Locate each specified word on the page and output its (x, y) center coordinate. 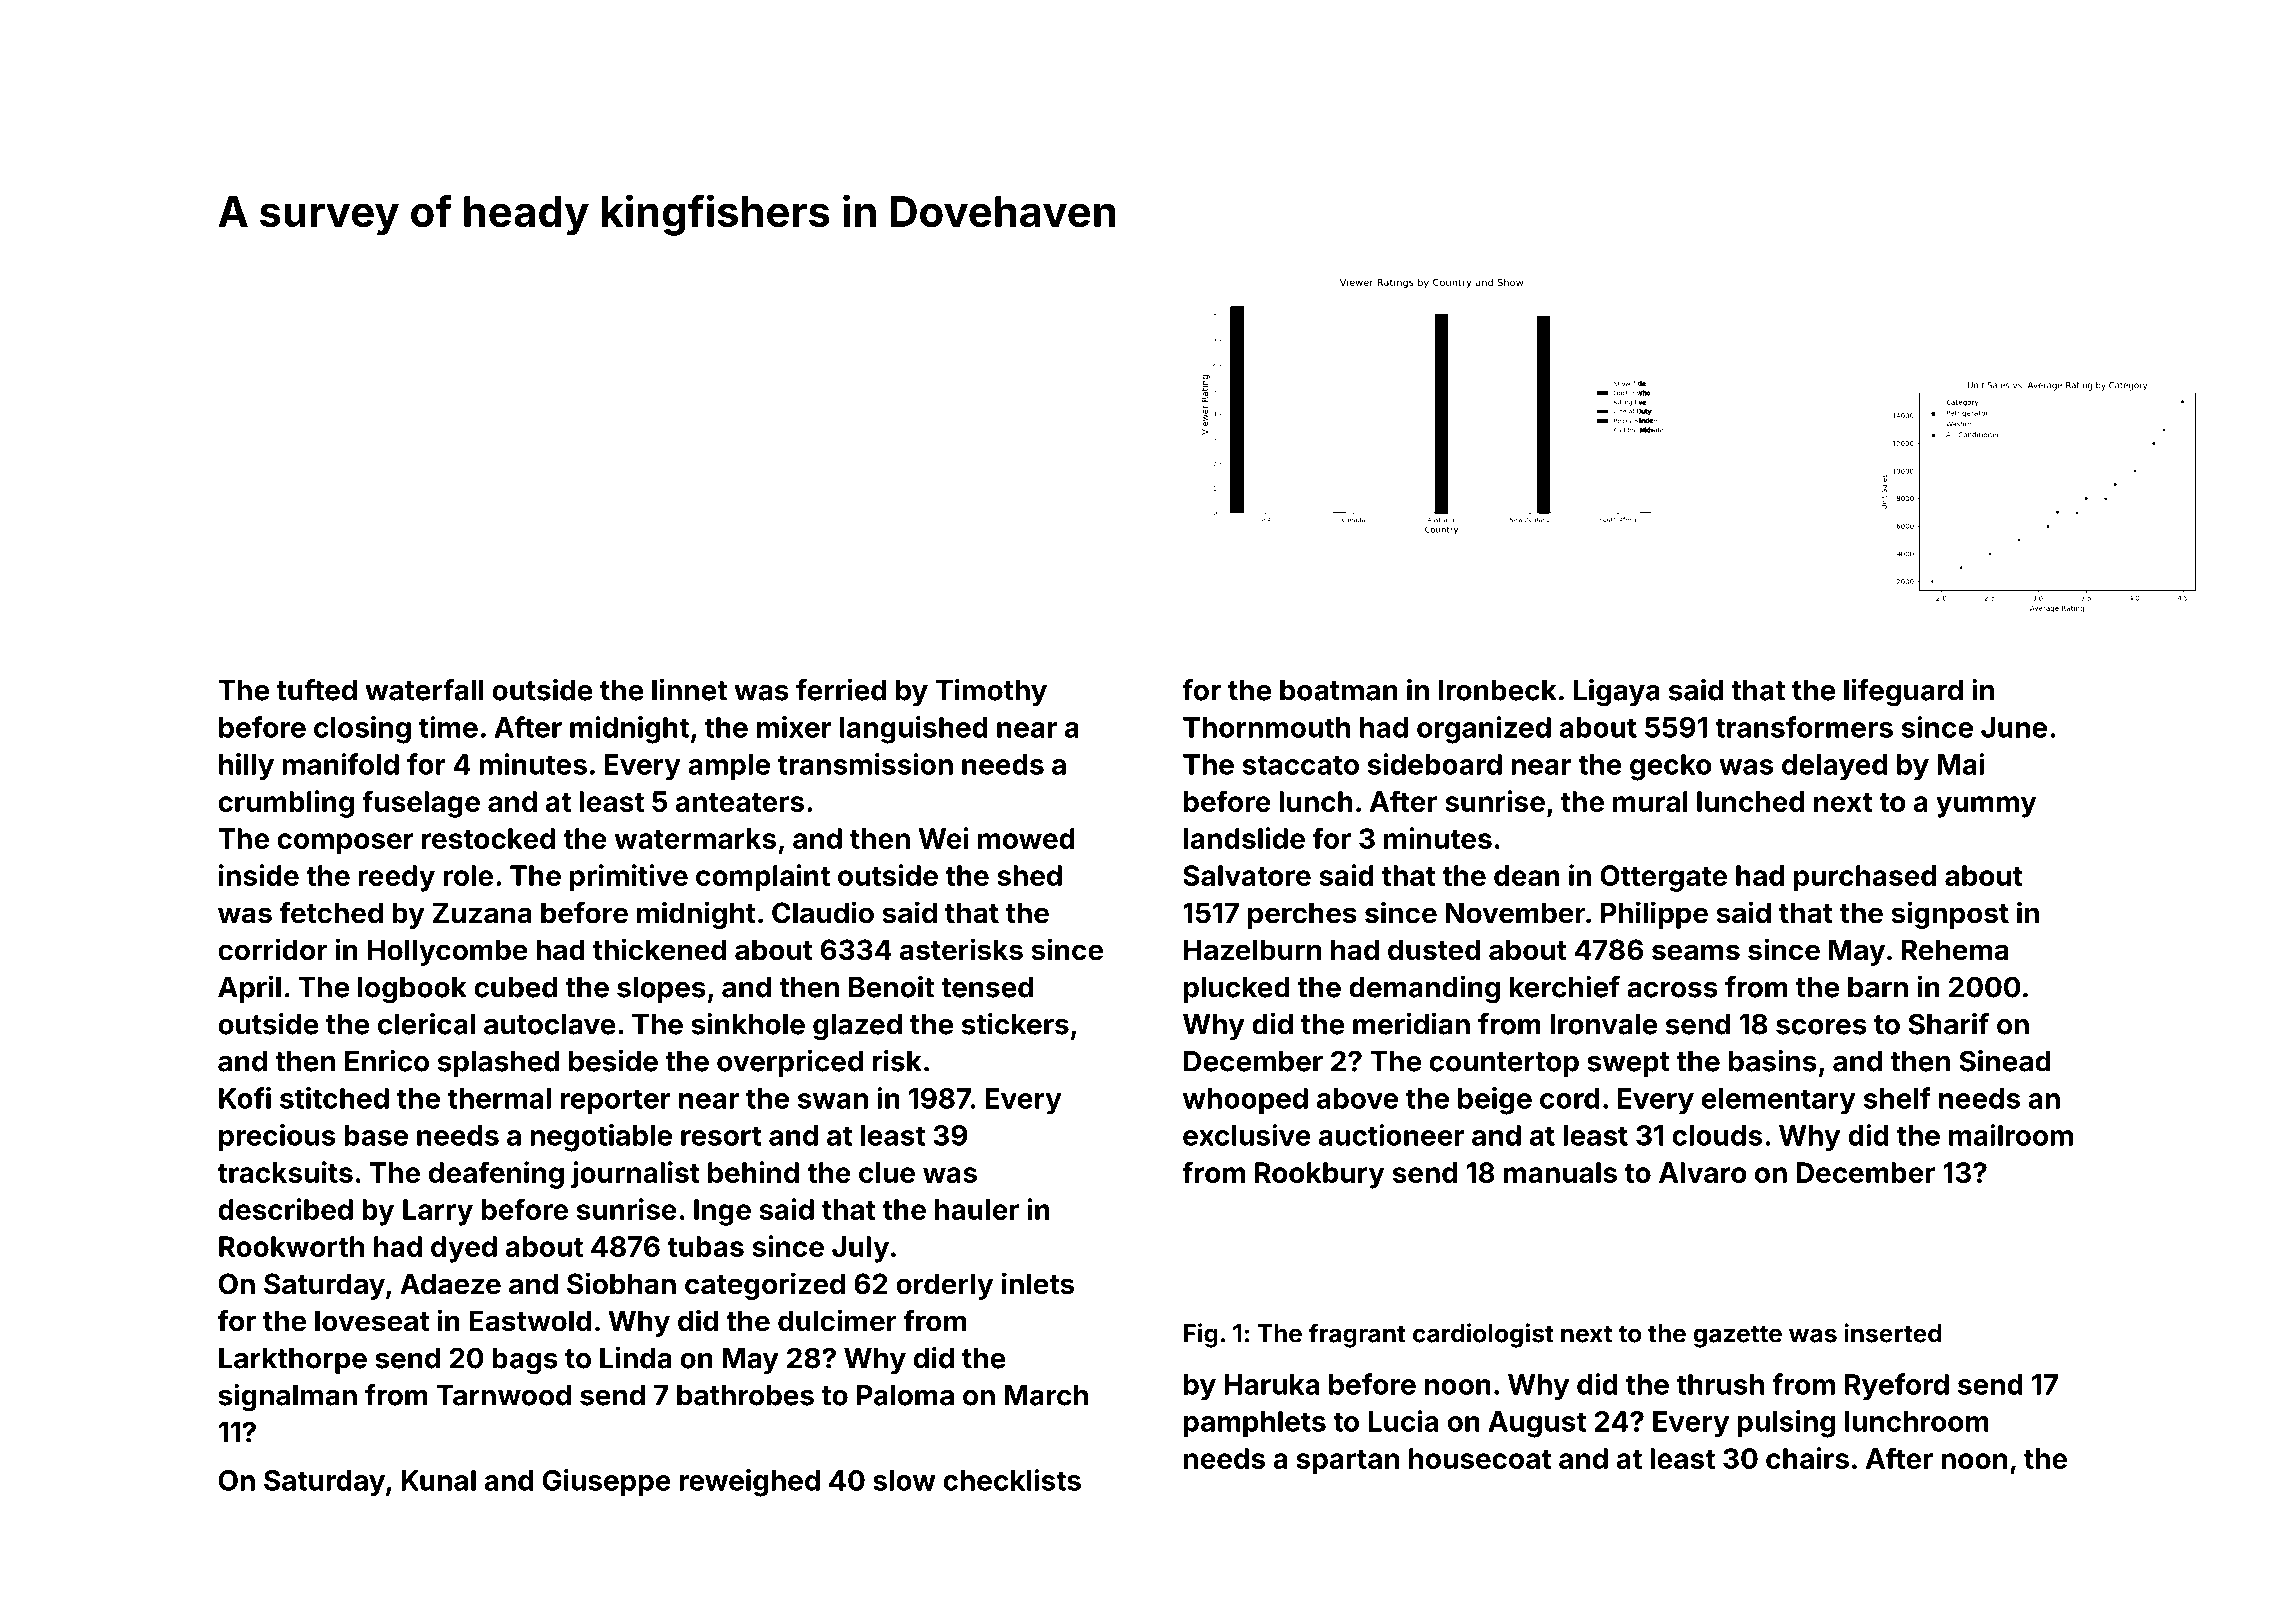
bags (525, 1361)
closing (362, 730)
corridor (272, 949)
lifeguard (1903, 693)
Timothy (991, 692)
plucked (1237, 990)
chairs (1807, 1458)
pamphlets (1255, 1424)
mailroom (2011, 1135)
